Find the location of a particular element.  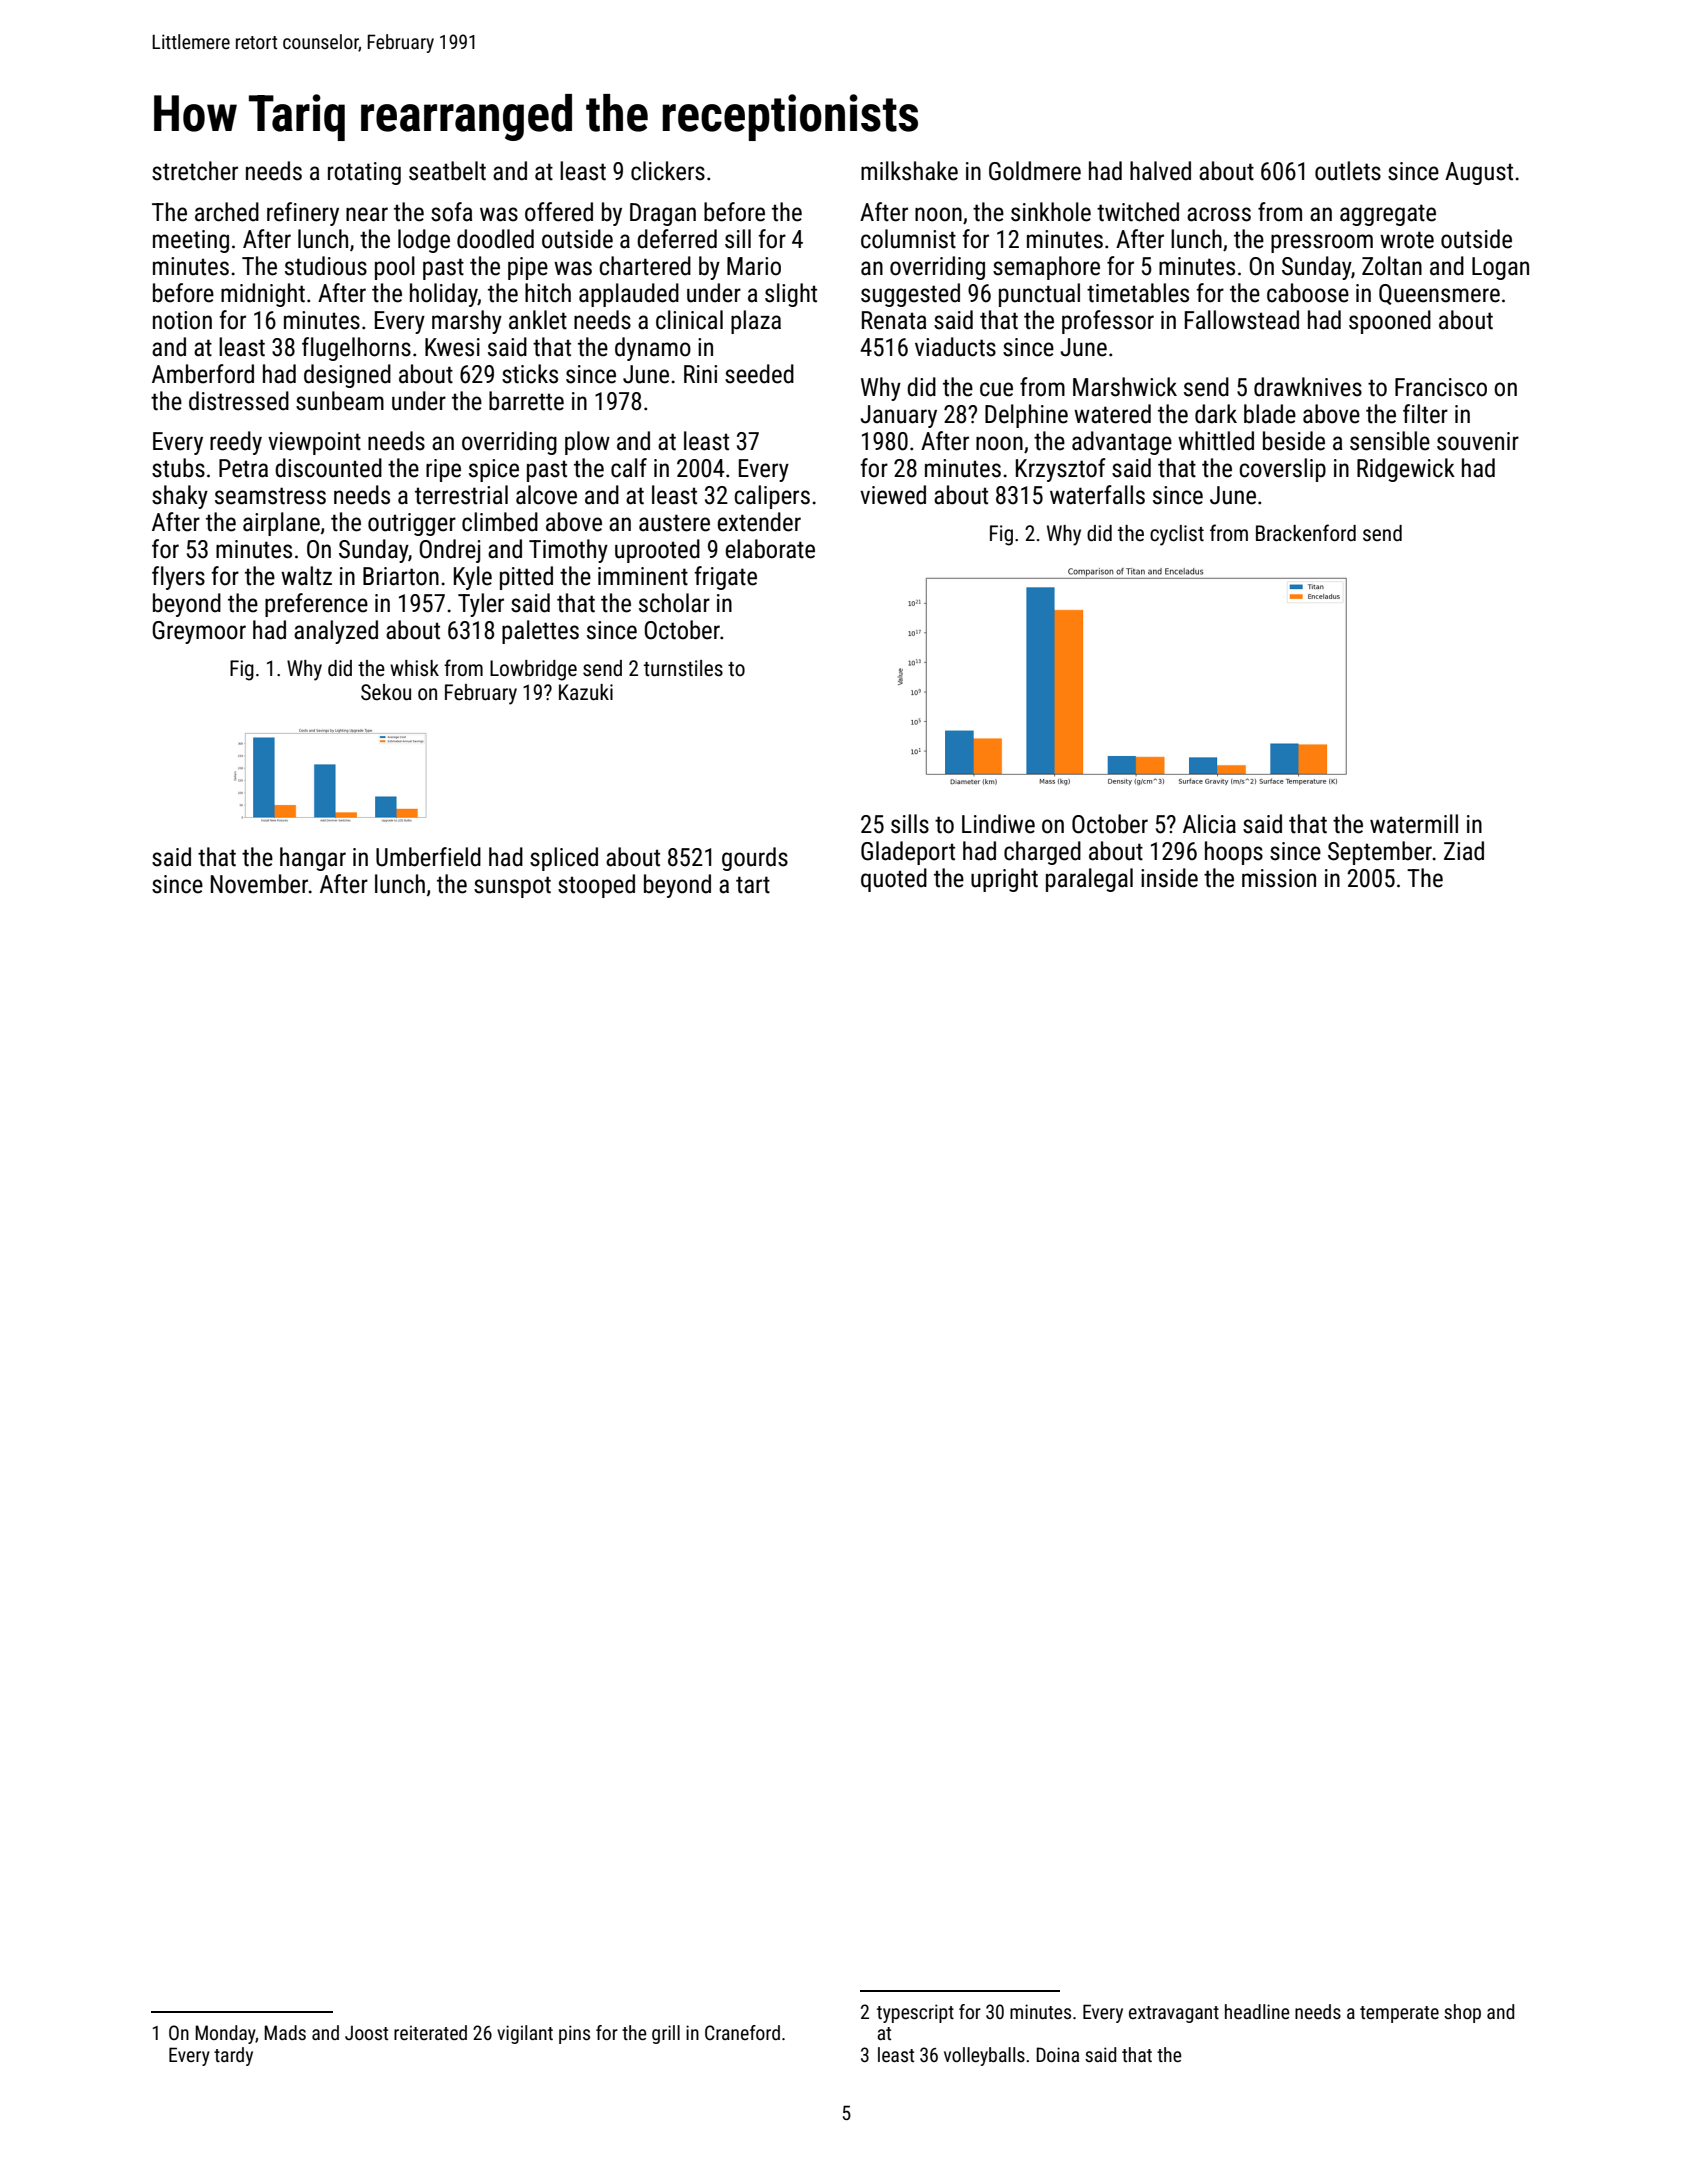

mission is located at coordinates (1279, 878).
